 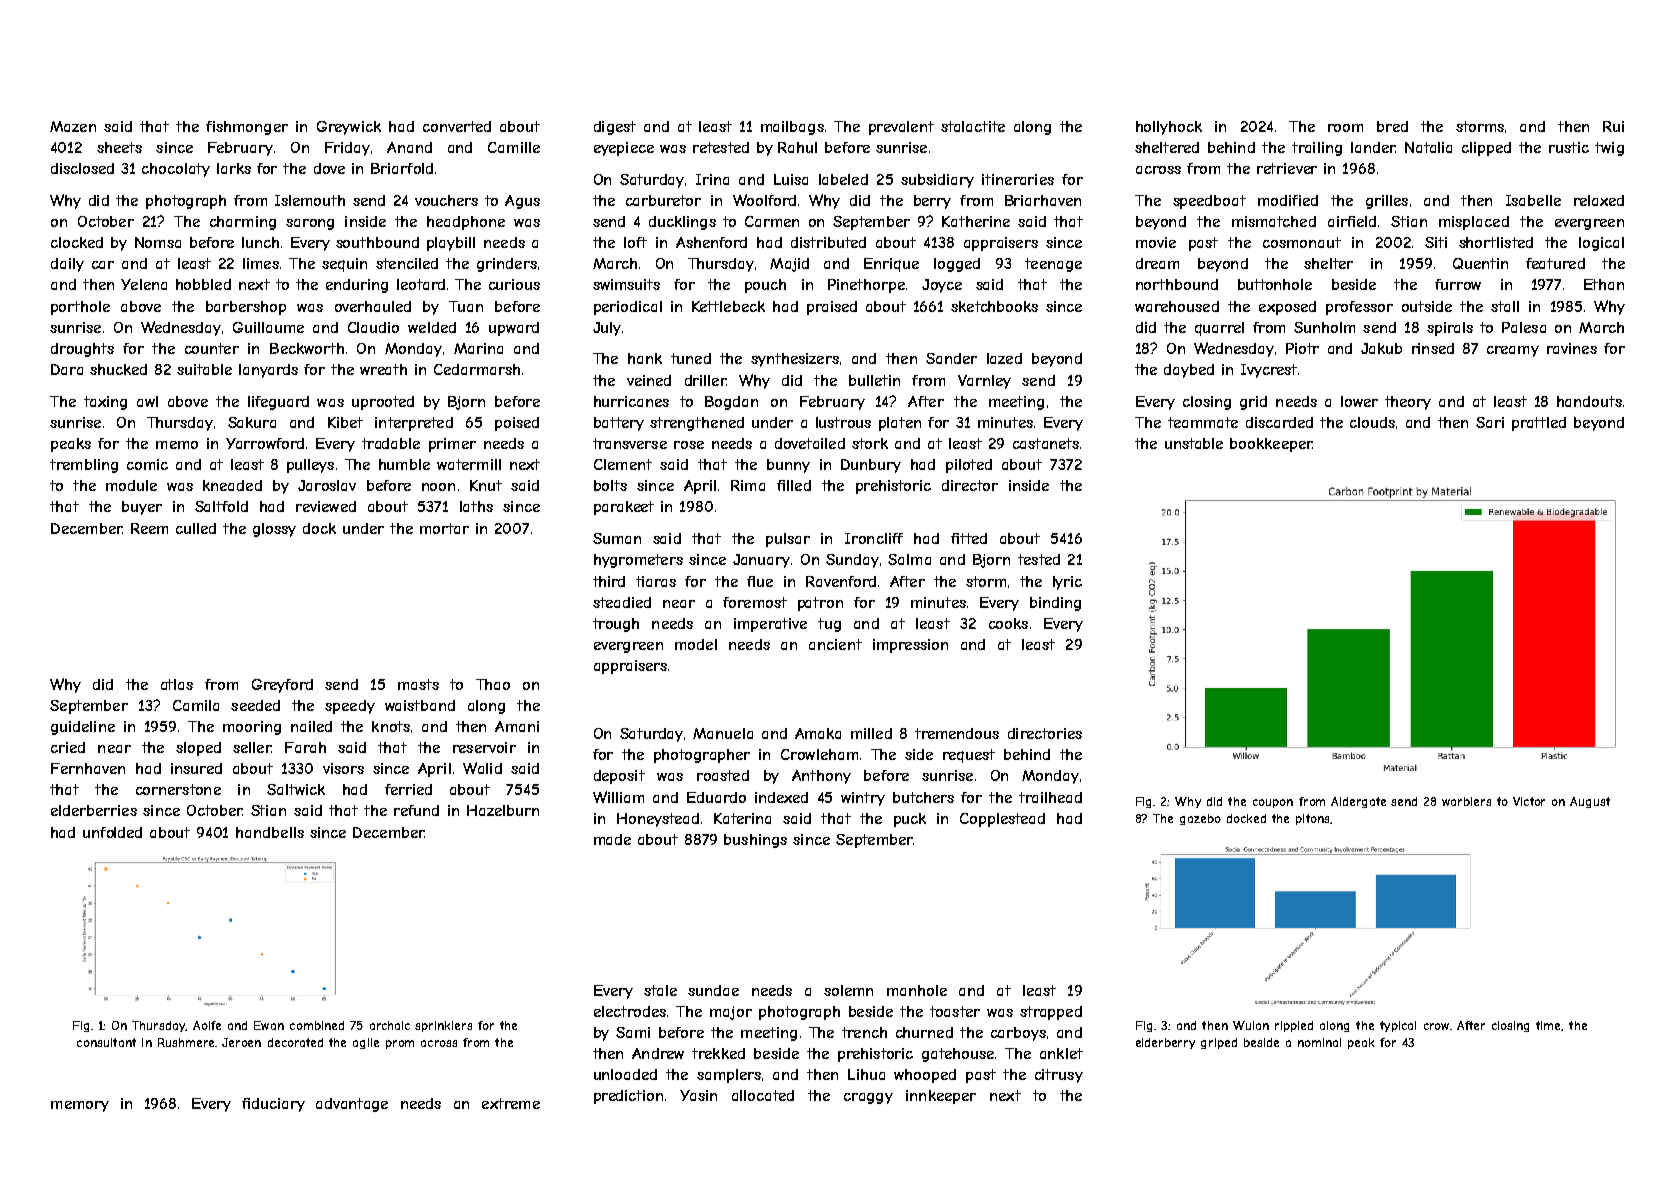 What do you see at coordinates (755, 841) in the document?
I see `bushings` at bounding box center [755, 841].
